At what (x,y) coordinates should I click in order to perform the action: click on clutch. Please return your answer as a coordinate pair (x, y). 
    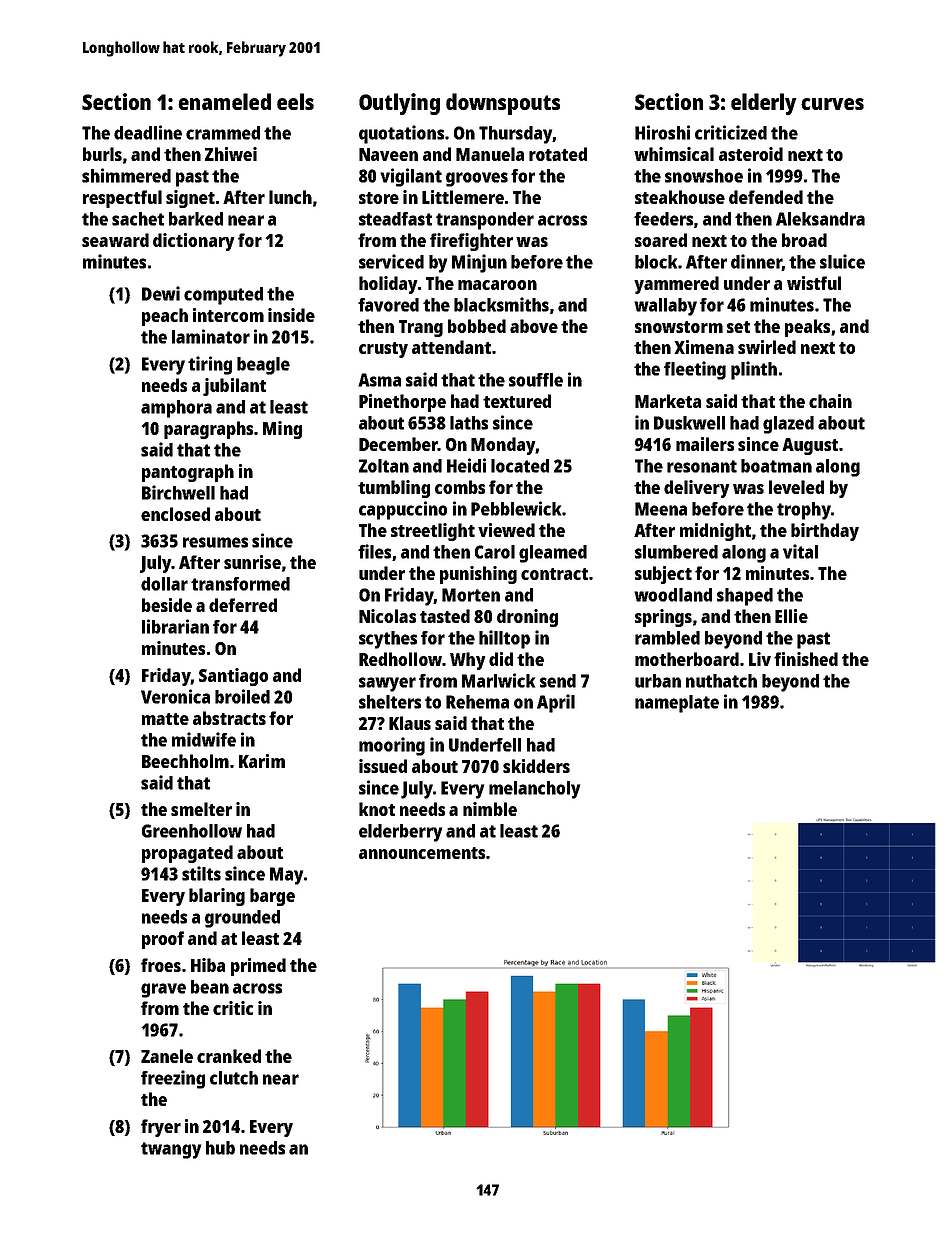
    Looking at the image, I should click on (234, 1078).
